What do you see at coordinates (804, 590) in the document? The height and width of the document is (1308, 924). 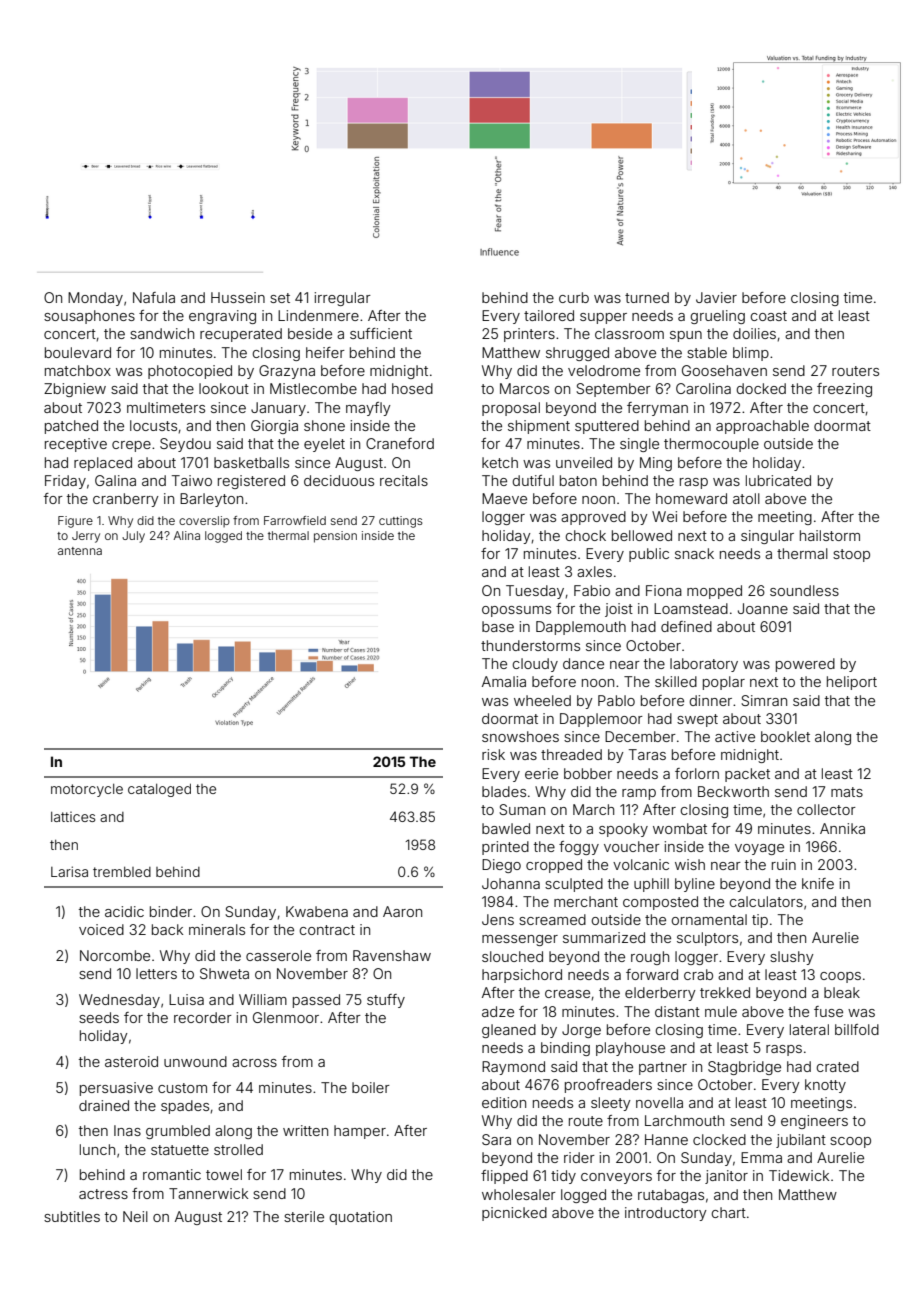 I see `soundless` at bounding box center [804, 590].
